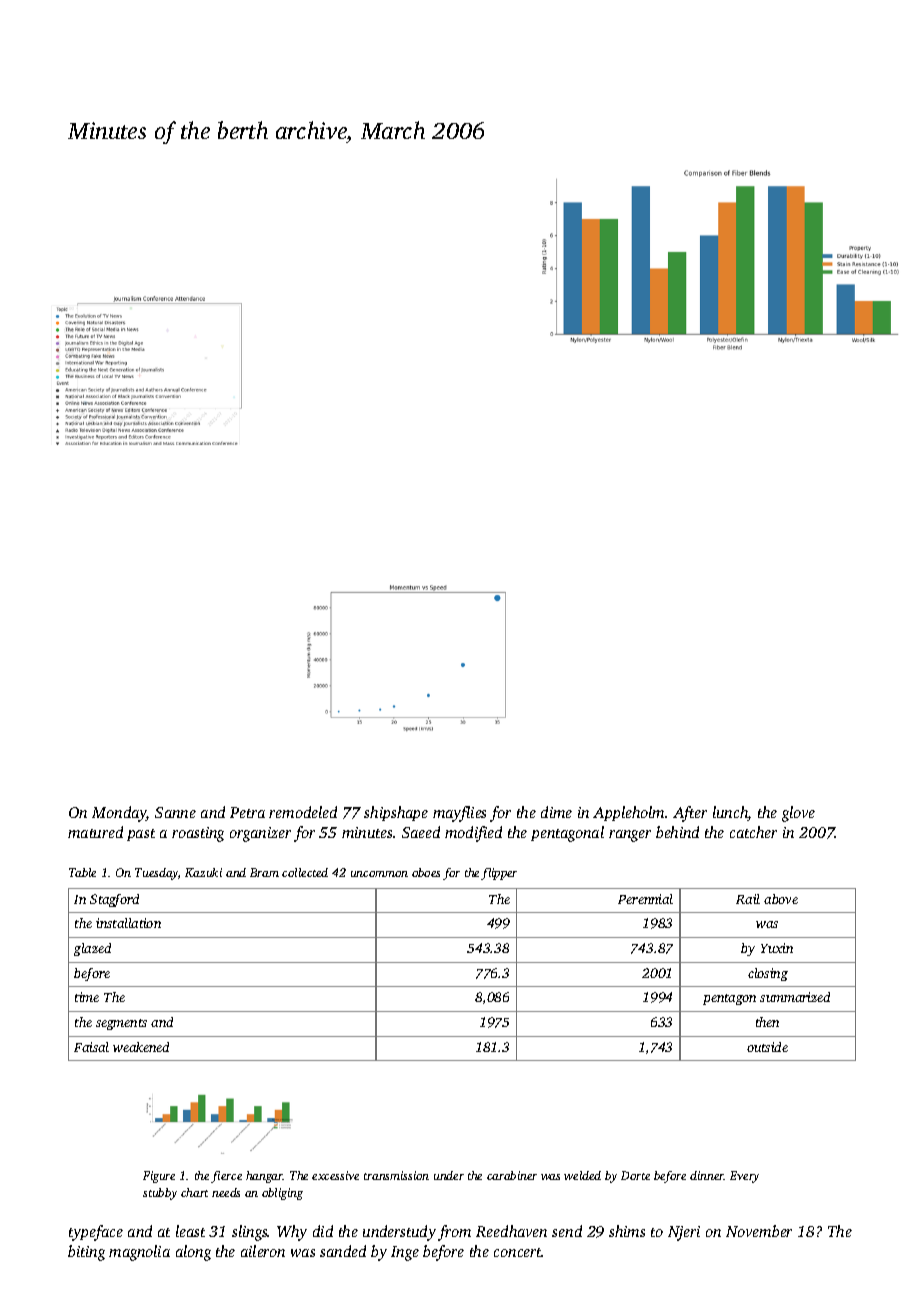  Describe the element at coordinates (459, 814) in the image. I see `mayflies` at that location.
